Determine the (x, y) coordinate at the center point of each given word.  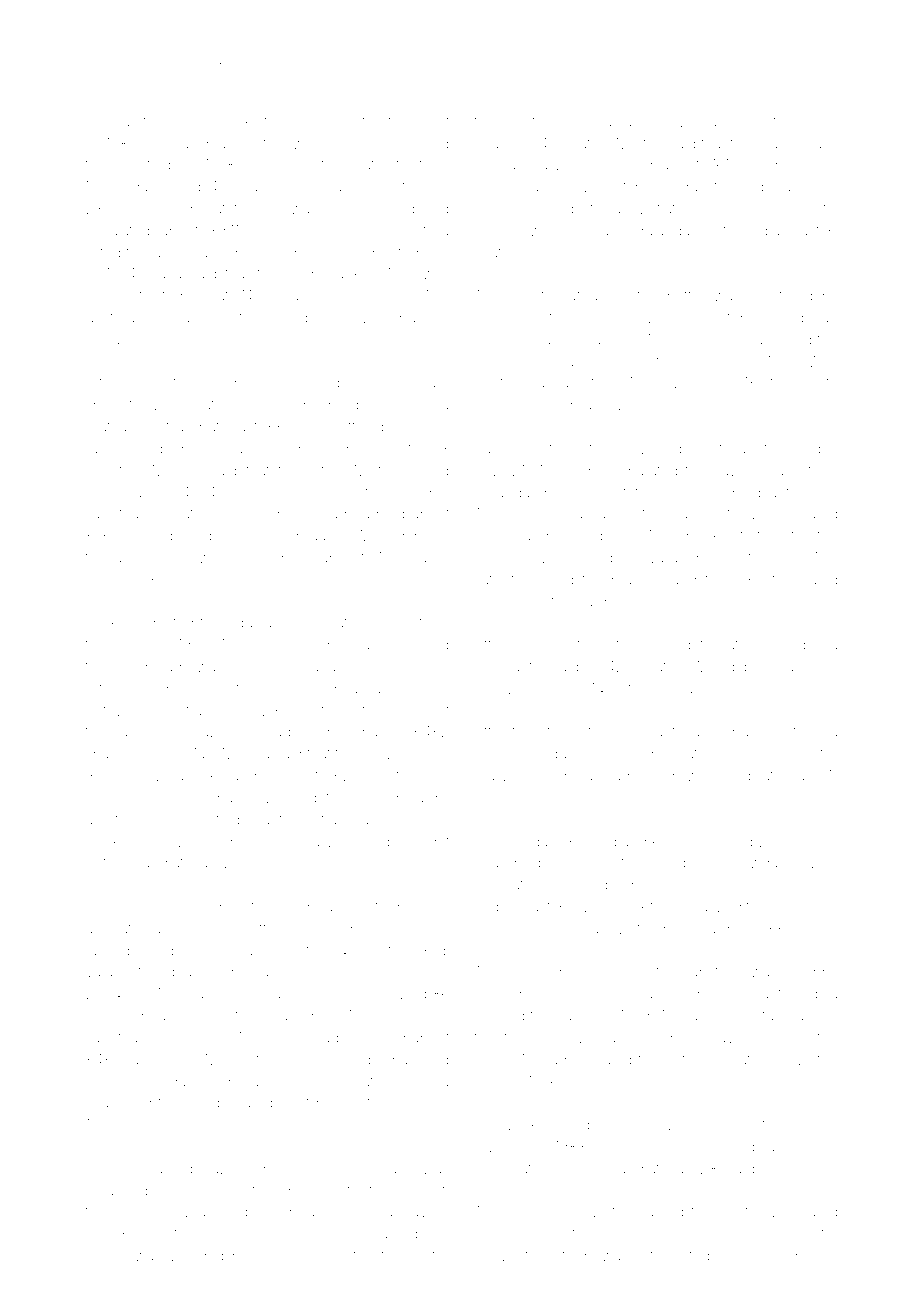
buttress (112, 863)
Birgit (759, 581)
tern (394, 1256)
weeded (196, 1255)
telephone (298, 121)
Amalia (107, 121)
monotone (509, 754)
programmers (793, 167)
